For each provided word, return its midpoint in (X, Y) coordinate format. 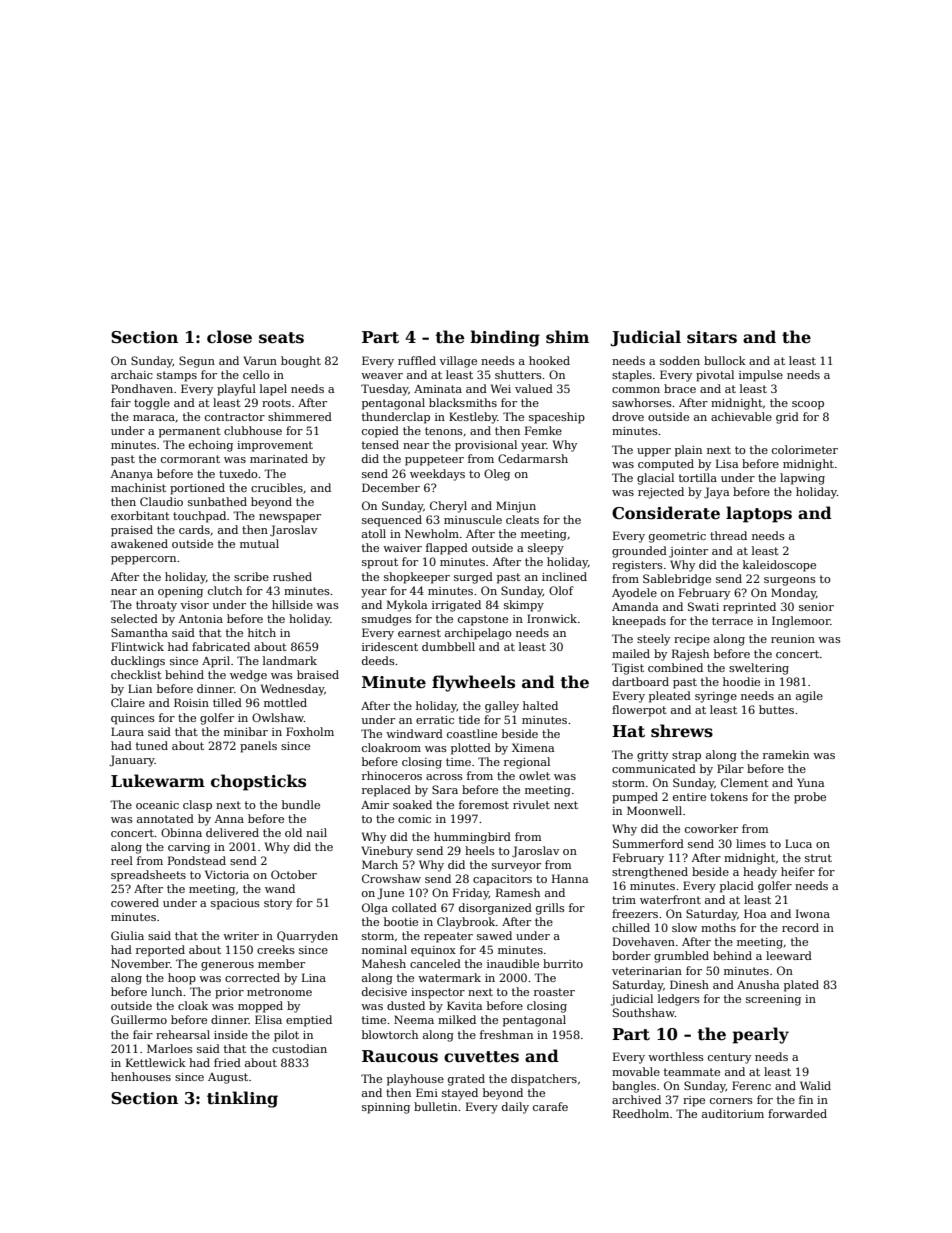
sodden (680, 360)
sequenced (392, 521)
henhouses (141, 1076)
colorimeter (805, 449)
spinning (386, 1108)
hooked (549, 360)
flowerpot (639, 711)
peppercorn (143, 560)
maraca (154, 418)
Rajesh (690, 655)
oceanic (157, 805)
